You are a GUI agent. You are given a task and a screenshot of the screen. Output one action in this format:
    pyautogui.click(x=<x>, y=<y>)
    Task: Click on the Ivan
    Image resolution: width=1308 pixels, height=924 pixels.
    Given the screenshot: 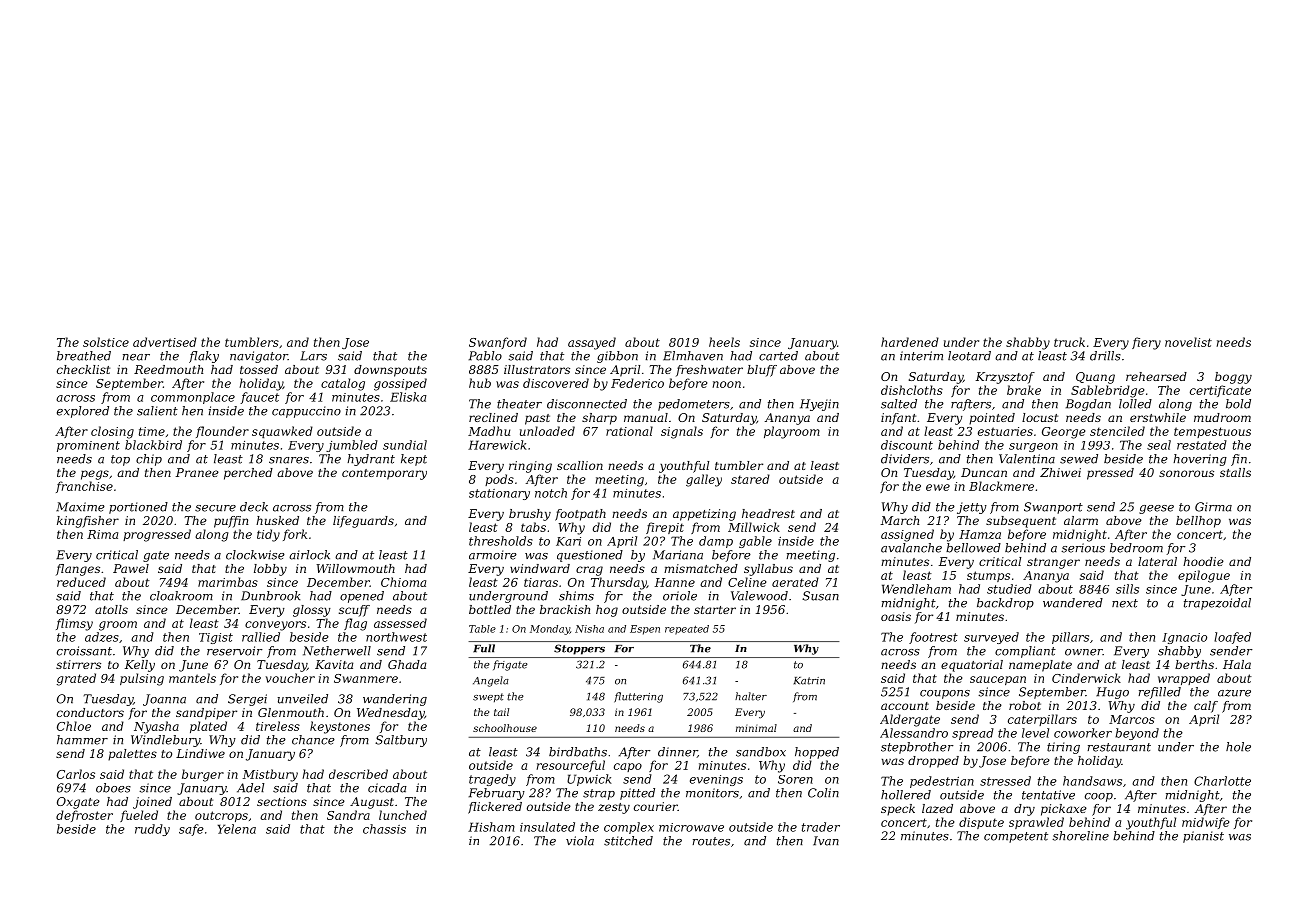 What is the action you would take?
    pyautogui.click(x=826, y=841)
